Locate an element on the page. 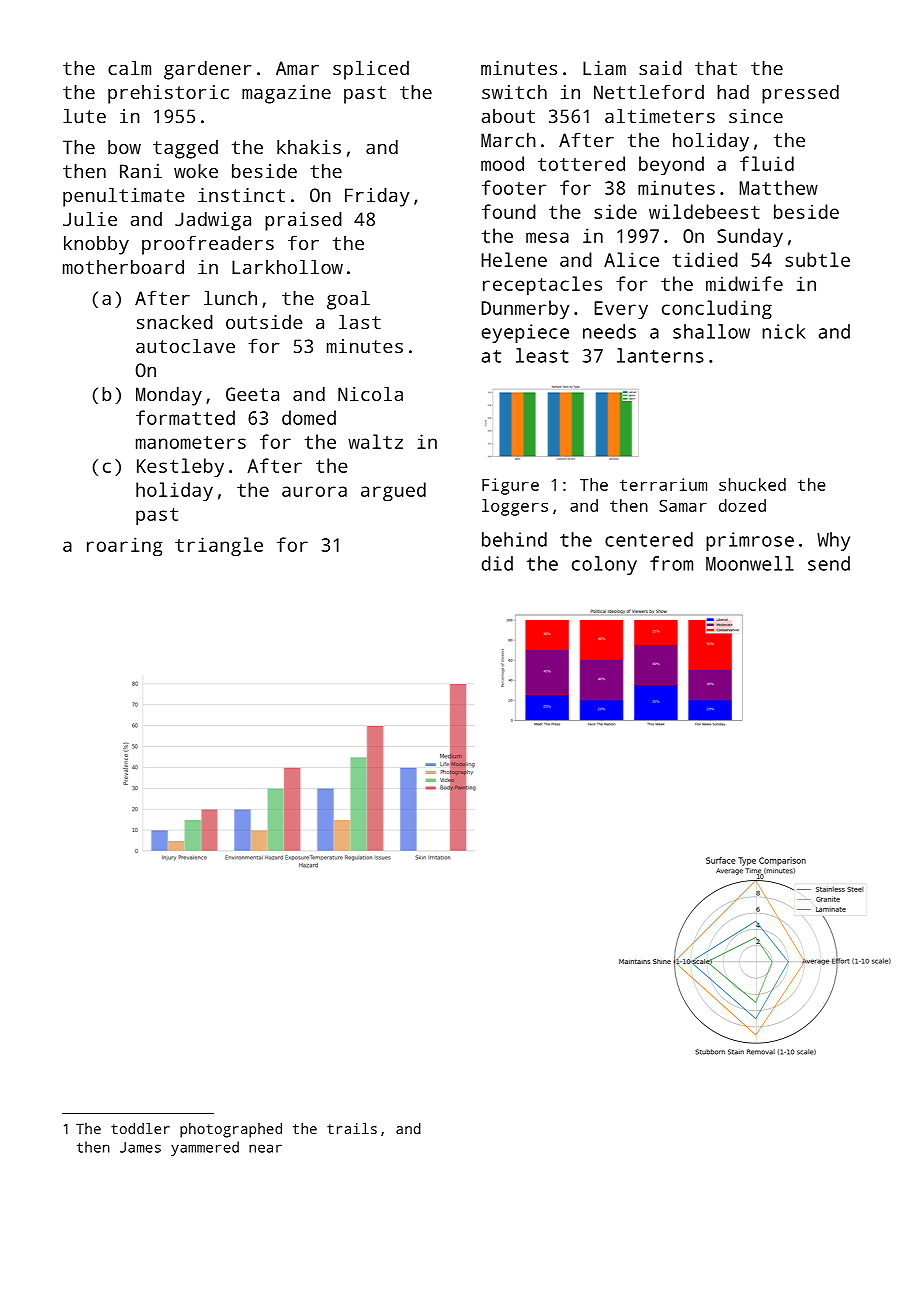  spliced is located at coordinates (371, 70).
